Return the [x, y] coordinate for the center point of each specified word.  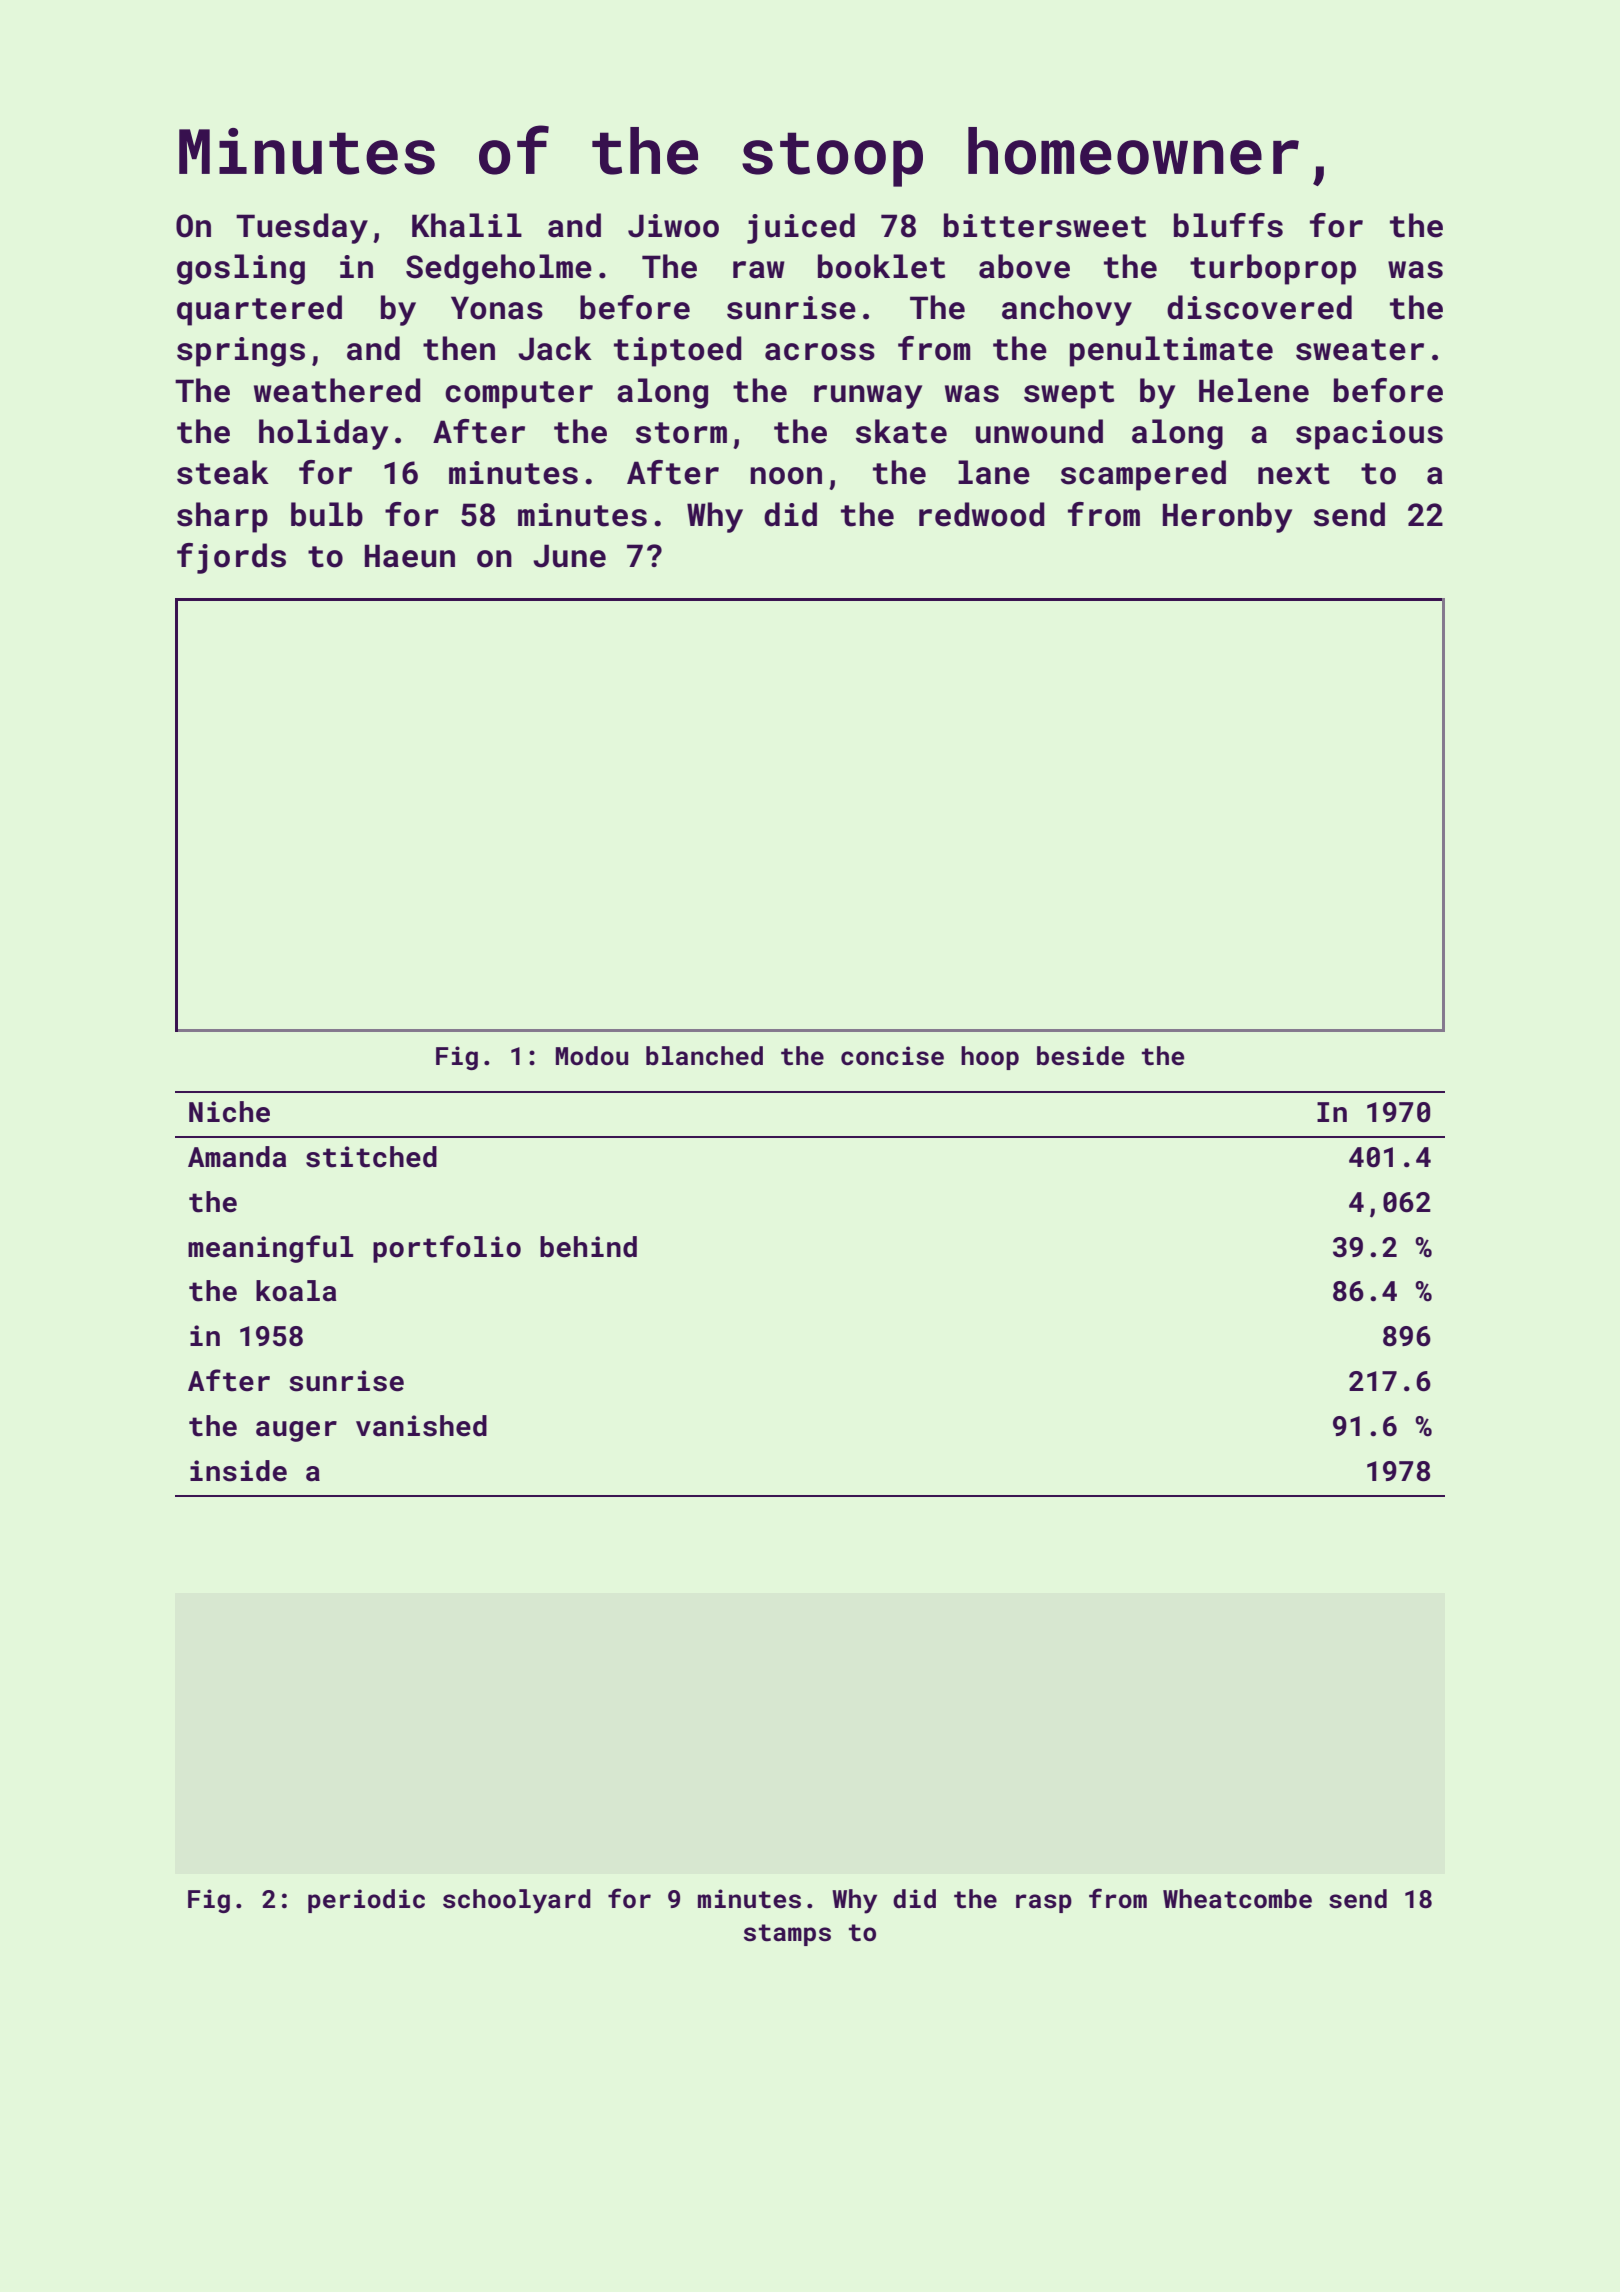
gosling [241, 269]
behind [588, 1247]
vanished [421, 1426]
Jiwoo [673, 226]
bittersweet [1045, 225]
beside [1080, 1056]
